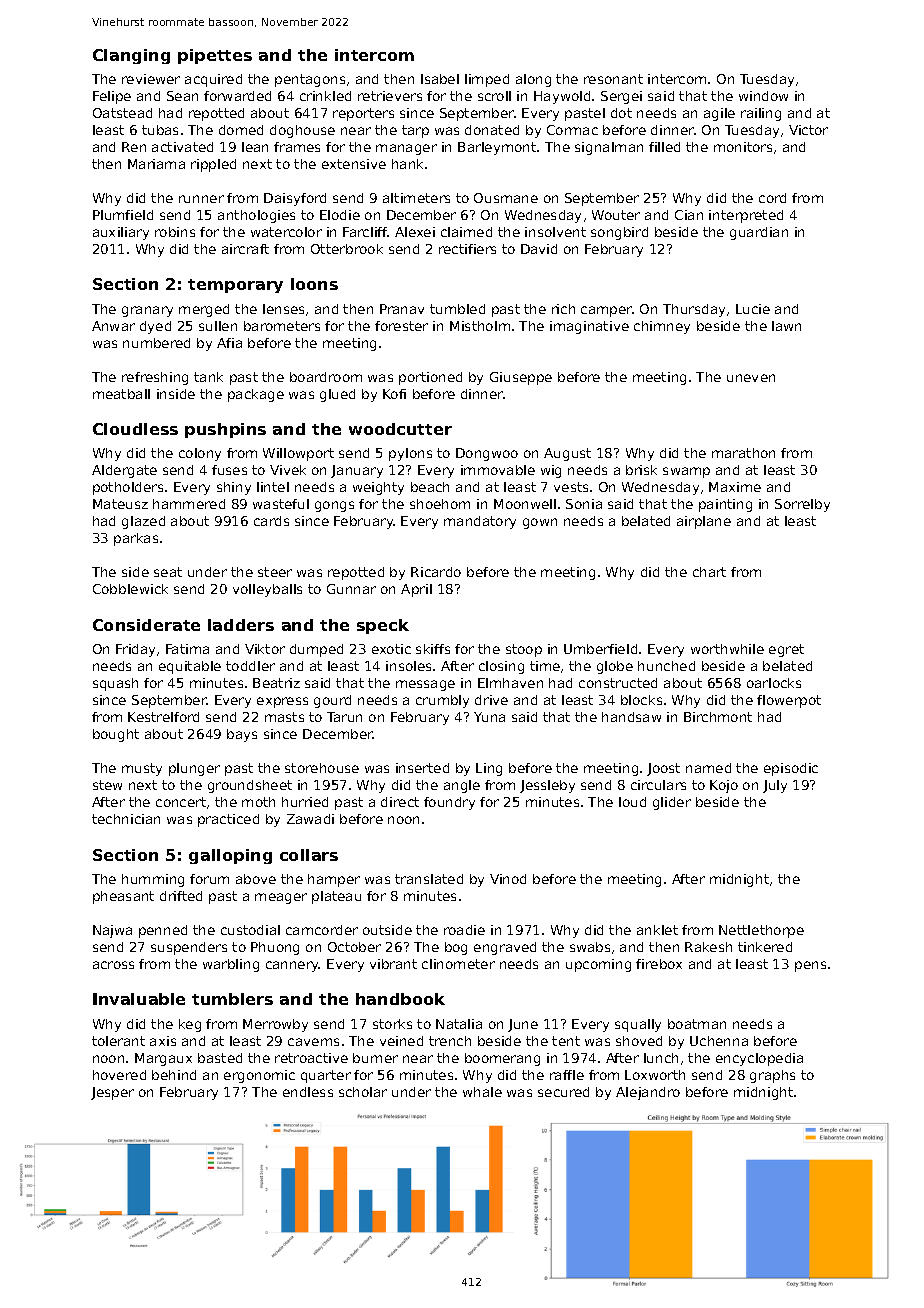 The image size is (924, 1308). Describe the element at coordinates (533, 80) in the page. I see `along` at that location.
